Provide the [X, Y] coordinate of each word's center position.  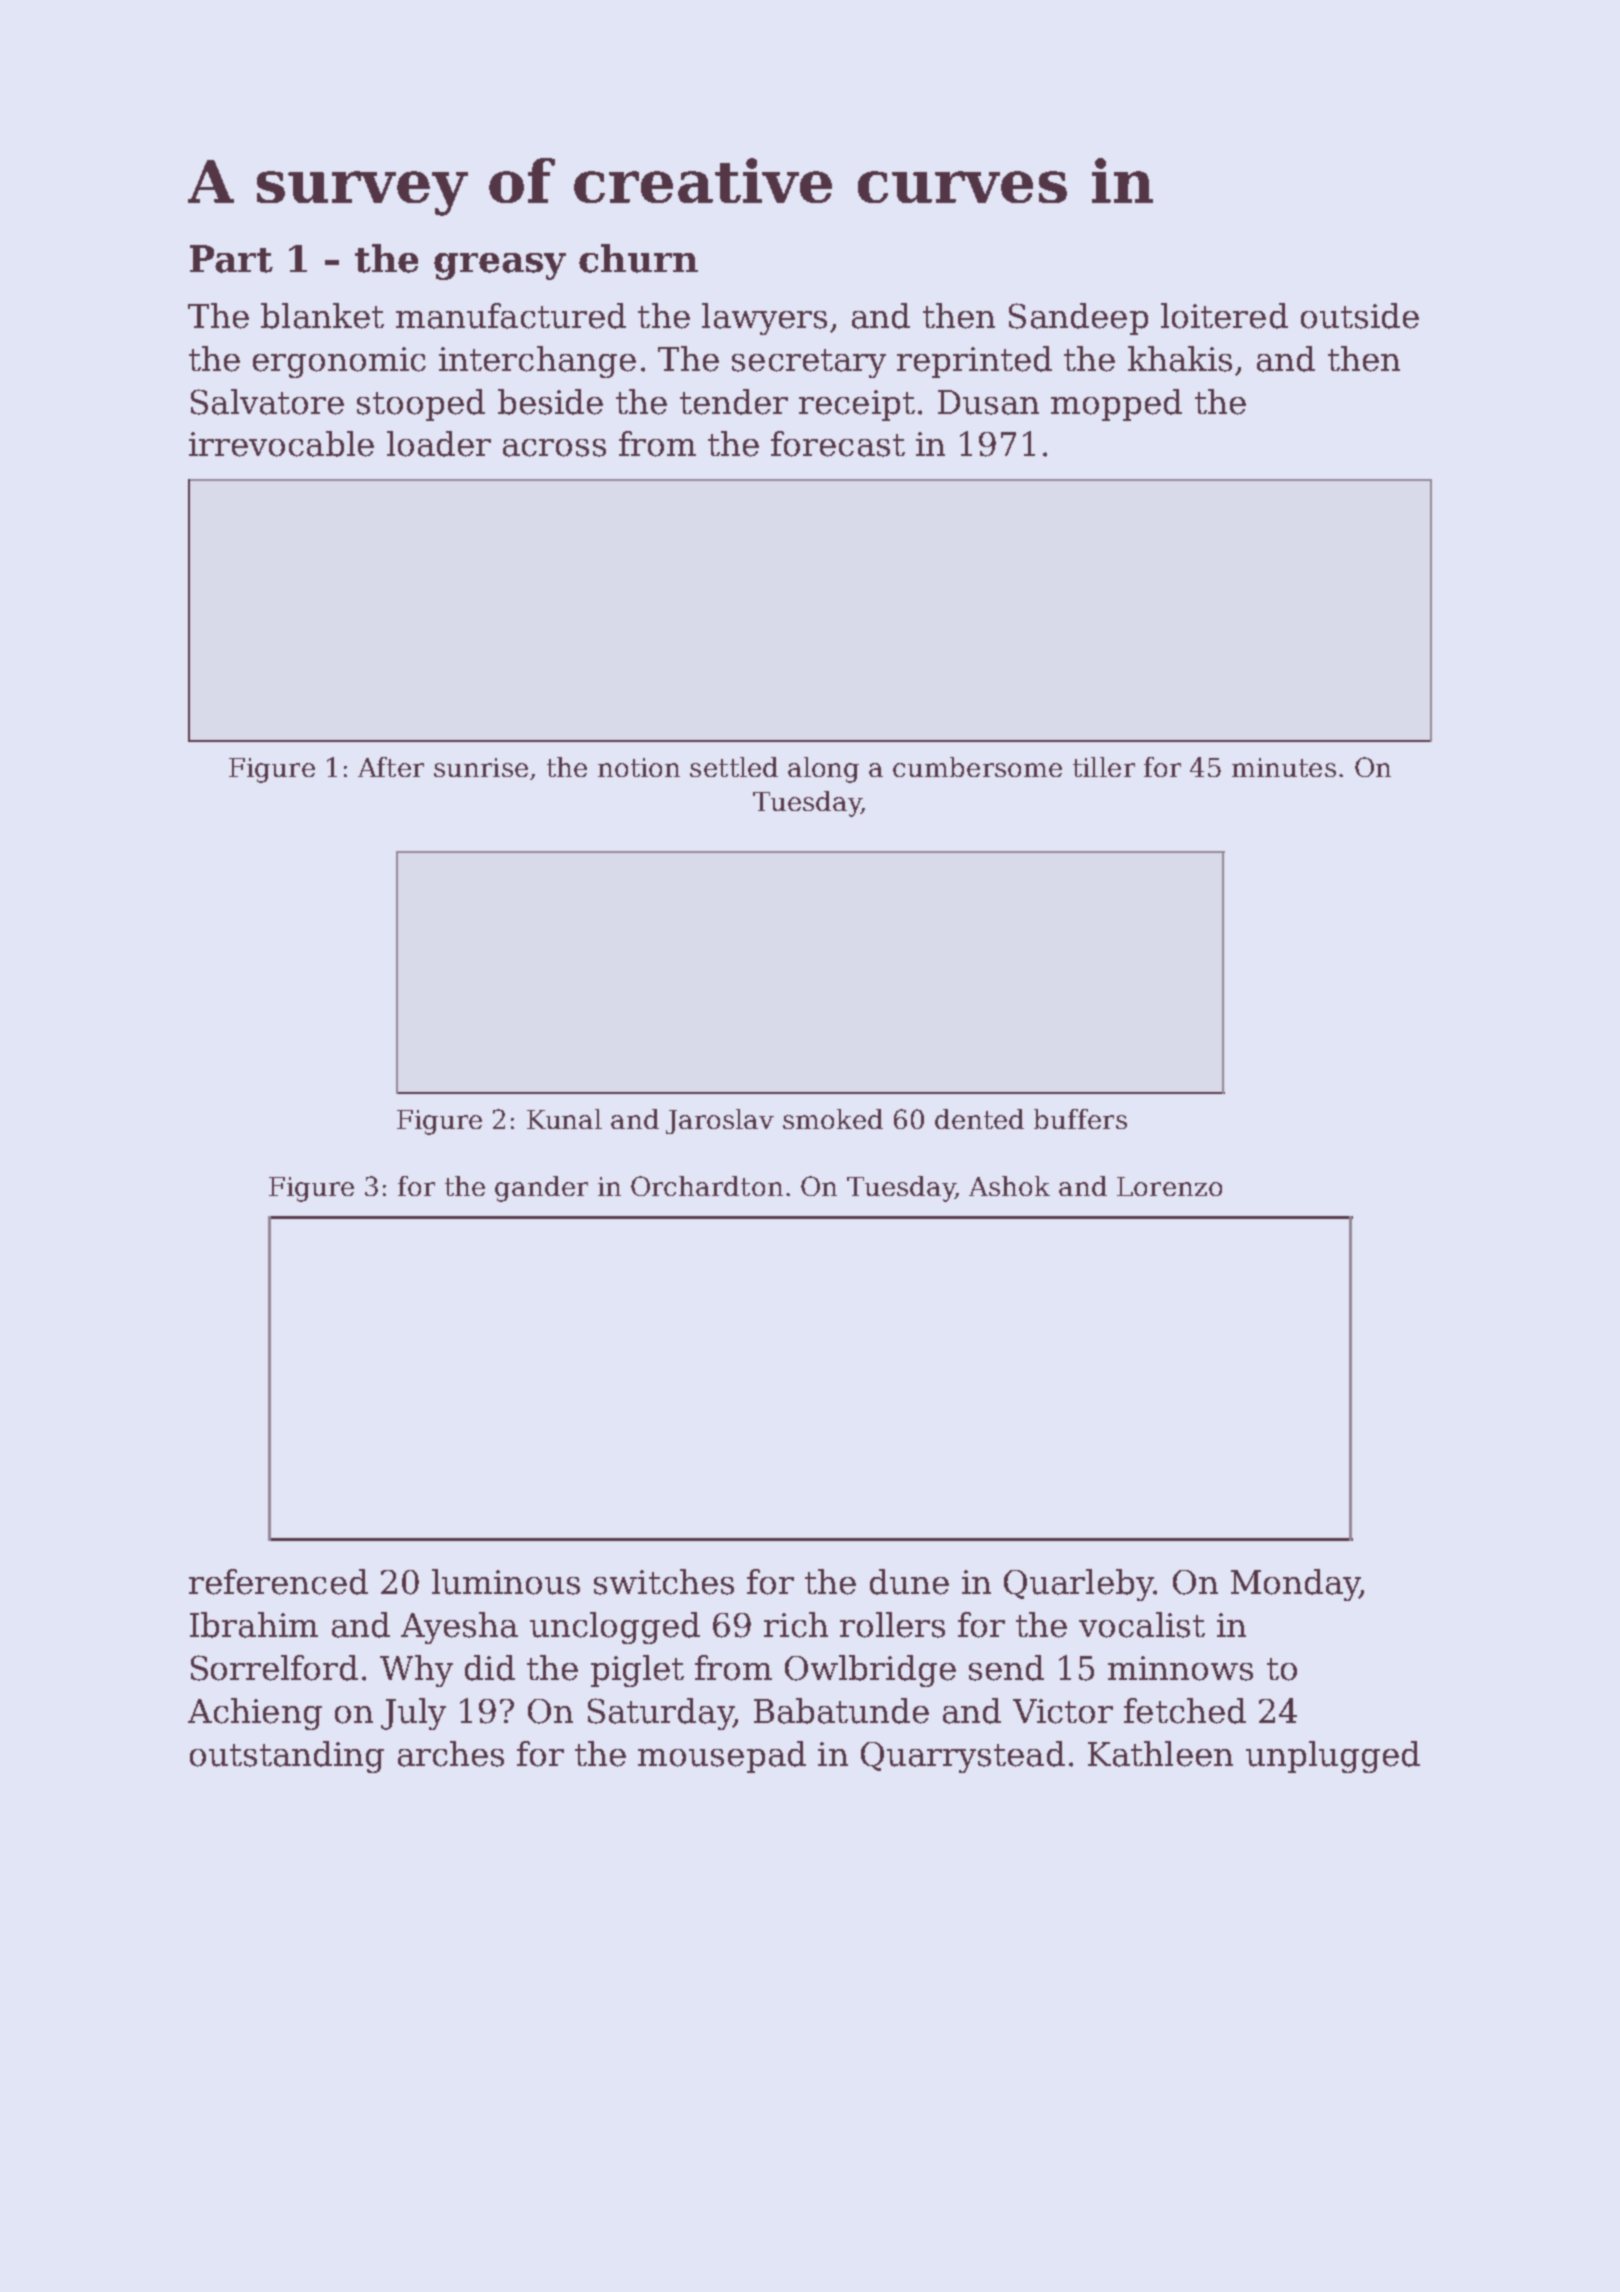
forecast [838, 444]
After [391, 767]
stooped [421, 405]
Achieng [255, 1714]
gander [541, 1189]
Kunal [564, 1119]
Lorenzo [1169, 1186]
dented [979, 1119]
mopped [1116, 405]
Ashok [1009, 1186]
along [823, 770]
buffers [1080, 1119]
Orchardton [707, 1186]
